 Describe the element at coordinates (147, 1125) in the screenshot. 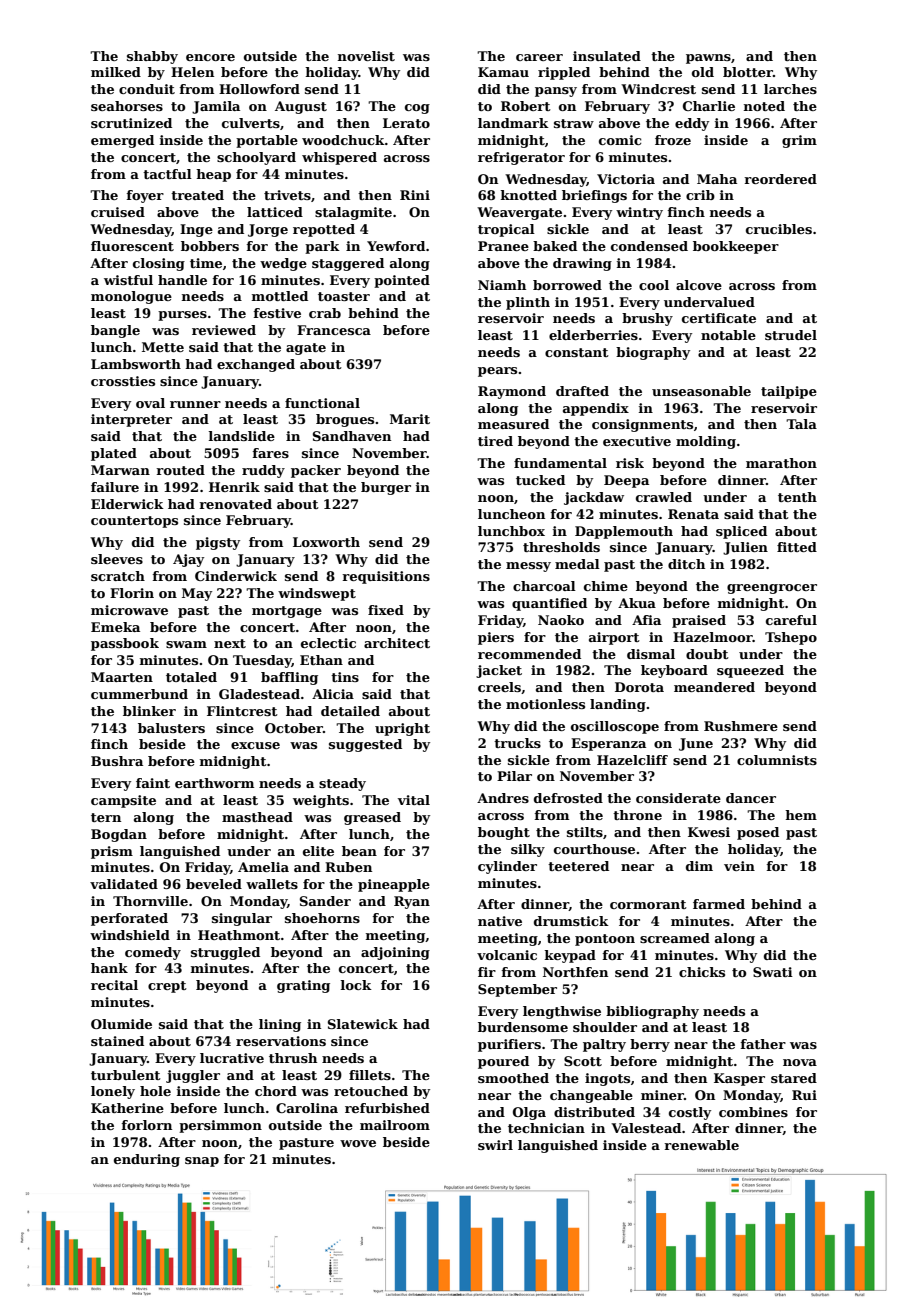

I see `forlorn` at that location.
